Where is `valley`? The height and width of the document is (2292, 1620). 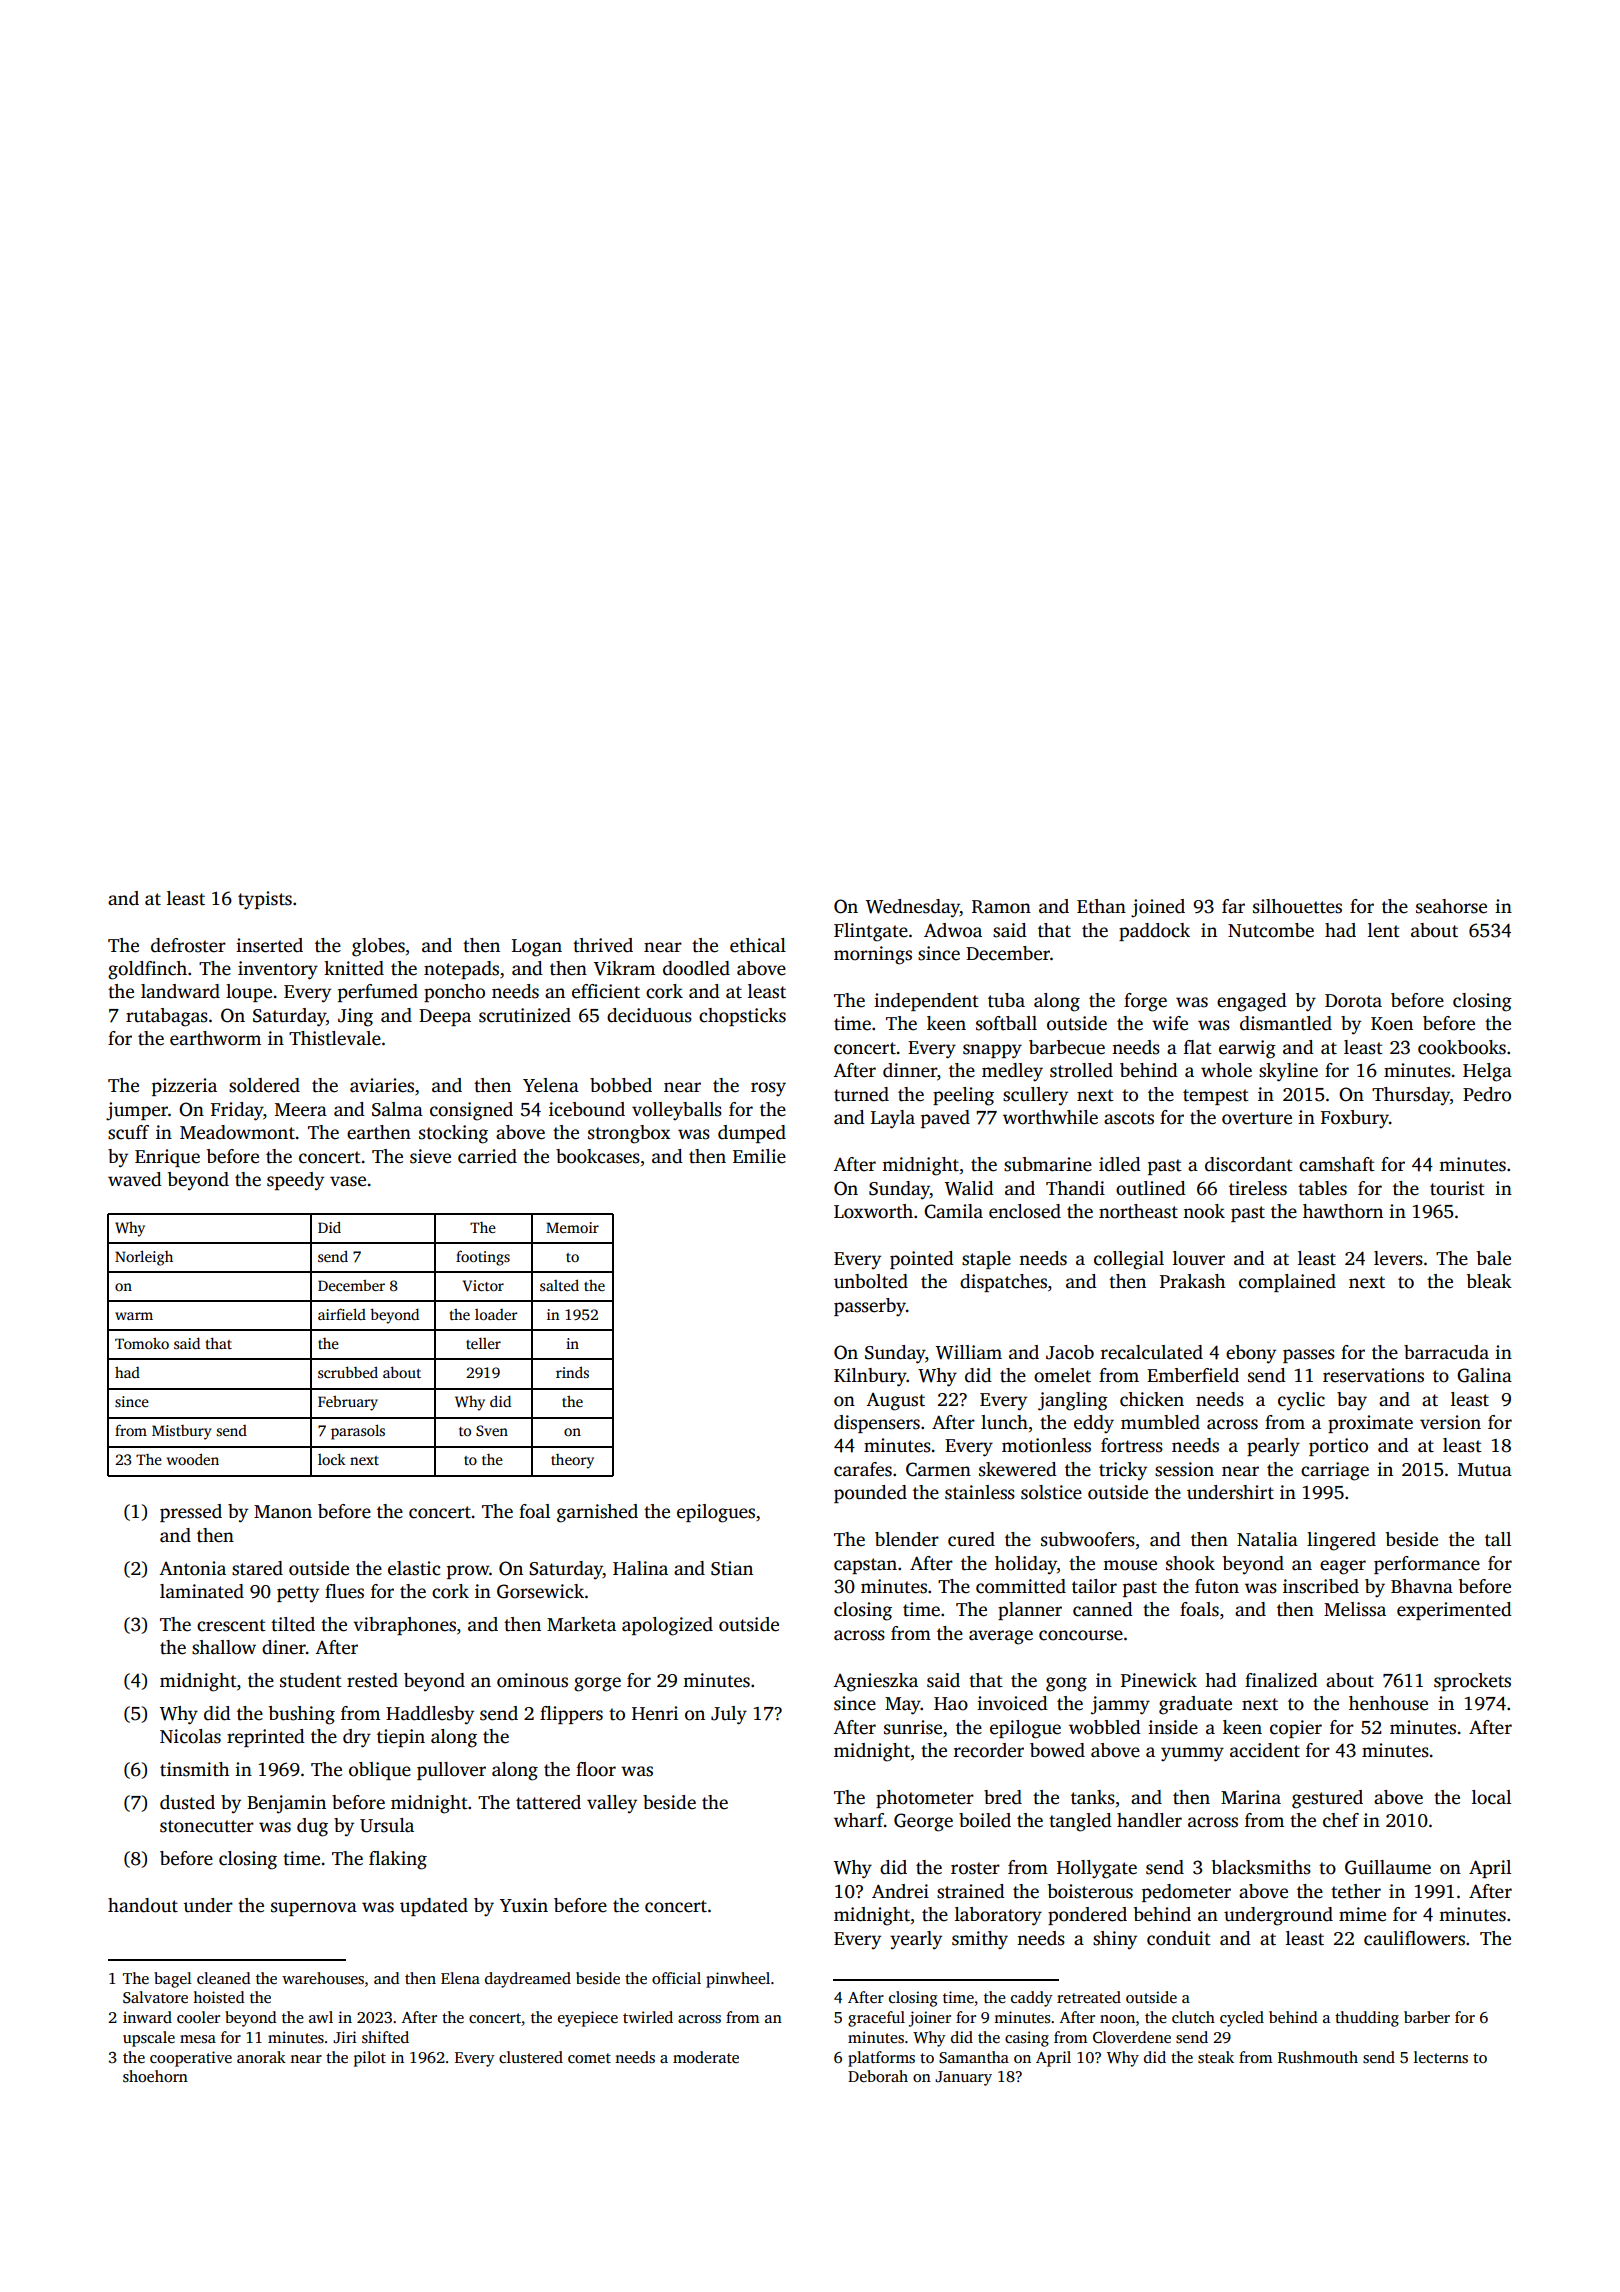 valley is located at coordinates (612, 1804).
